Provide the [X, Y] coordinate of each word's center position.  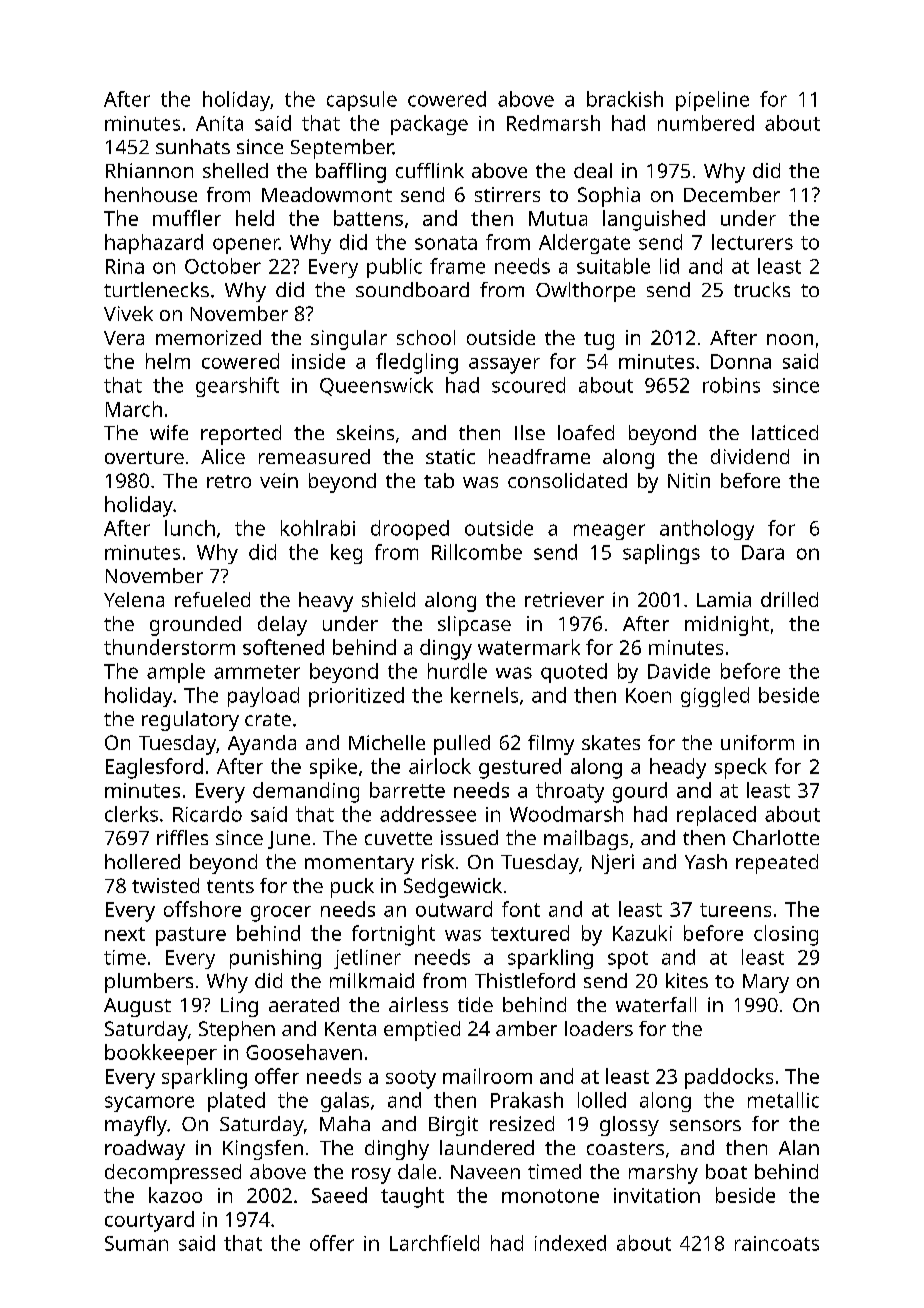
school [426, 337]
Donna [741, 361]
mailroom [487, 1076]
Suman [136, 1243]
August [137, 1007]
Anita [219, 123]
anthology [707, 530]
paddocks [729, 1078]
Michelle [387, 742]
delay [282, 626]
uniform [757, 742]
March [134, 409]
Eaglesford [154, 768]
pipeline [712, 101]
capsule [362, 101]
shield [388, 599]
